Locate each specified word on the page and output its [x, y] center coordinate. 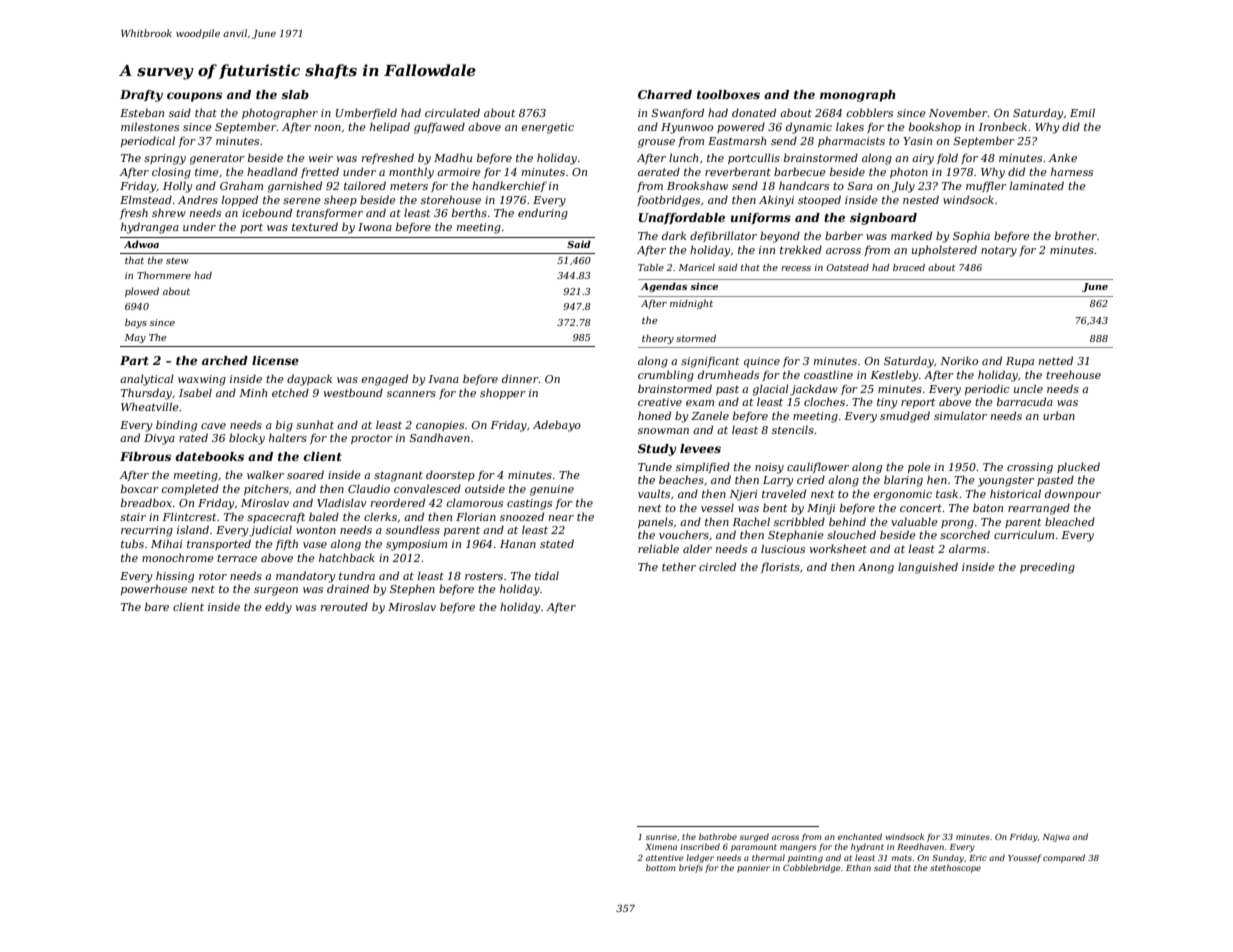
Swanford [677, 113]
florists [780, 567]
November [958, 112]
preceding [1047, 568]
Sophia [971, 236]
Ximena [661, 847]
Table [651, 267]
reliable [658, 548]
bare [157, 606]
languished [928, 568]
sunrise [661, 837]
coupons [194, 97]
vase [315, 545]
